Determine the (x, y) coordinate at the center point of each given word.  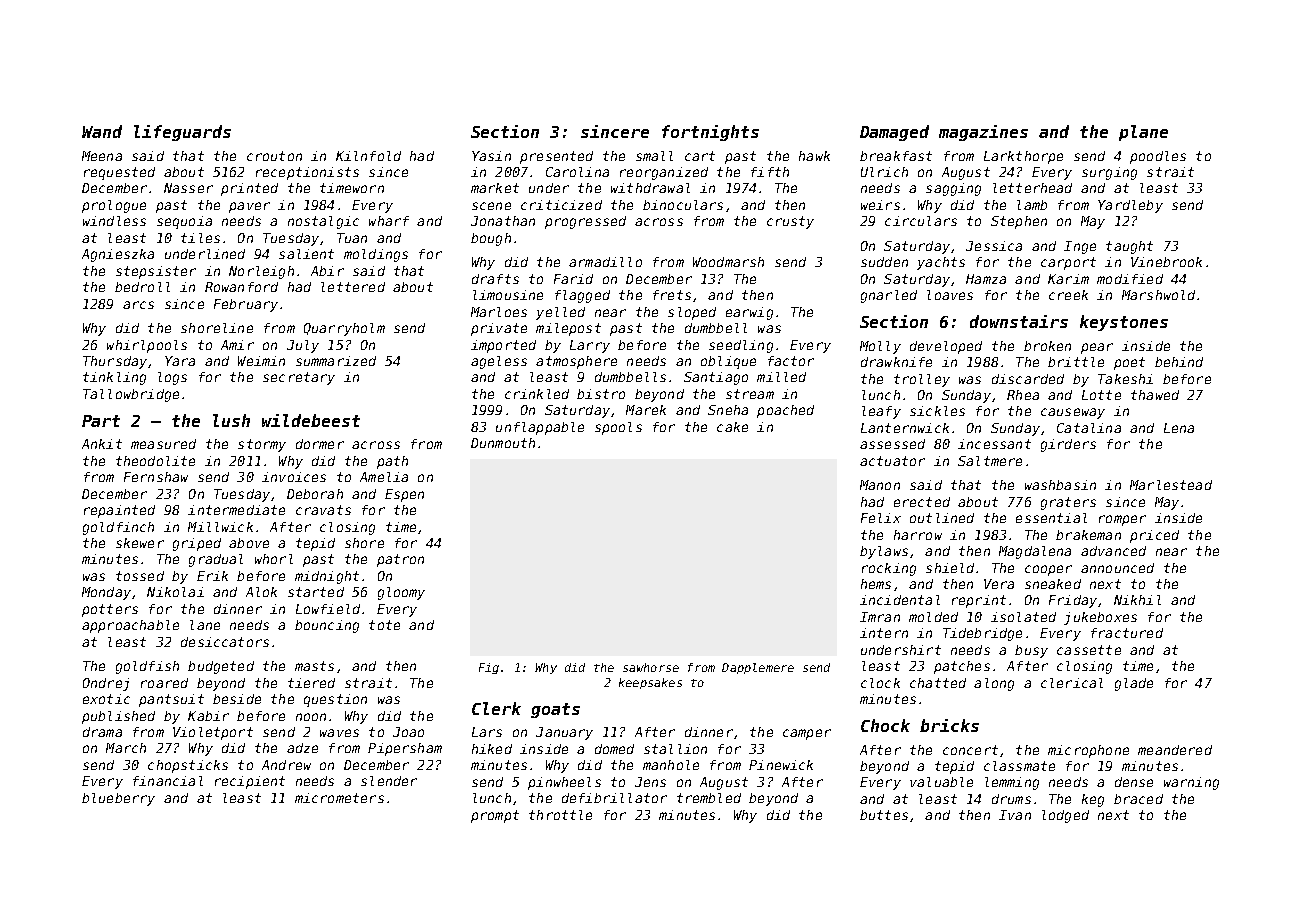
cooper (1048, 570)
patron (400, 560)
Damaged (894, 133)
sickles (937, 411)
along (994, 684)
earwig (749, 313)
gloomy (401, 593)
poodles (1158, 157)
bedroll (142, 287)
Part (101, 421)
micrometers (339, 798)
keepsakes (650, 683)
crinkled (537, 394)
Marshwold (1158, 295)
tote (384, 625)
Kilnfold (368, 156)
